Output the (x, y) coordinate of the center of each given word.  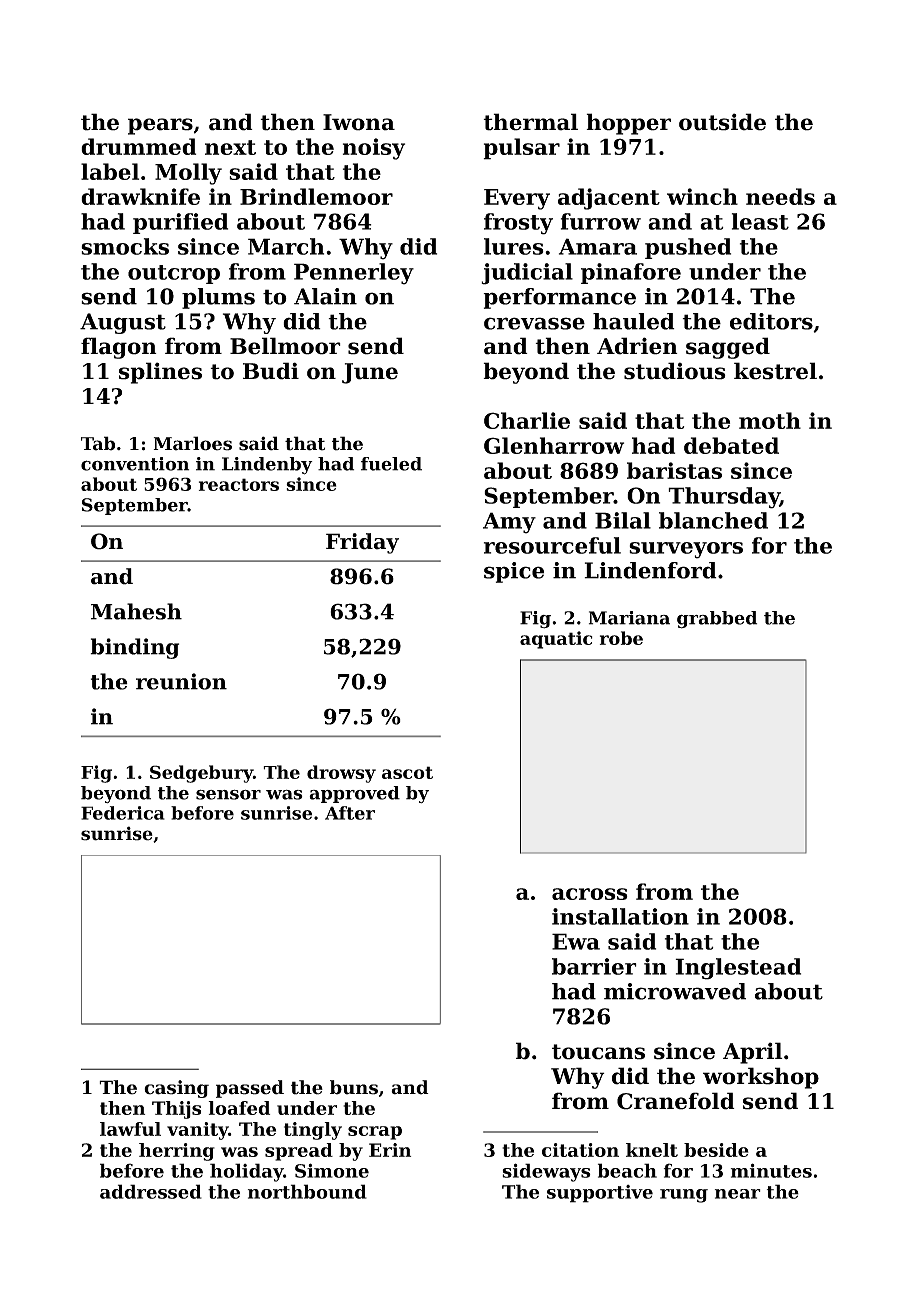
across (590, 894)
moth (770, 420)
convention (135, 464)
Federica (123, 813)
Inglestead (738, 969)
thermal (530, 122)
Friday (362, 543)
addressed (151, 1191)
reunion (181, 681)
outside (722, 122)
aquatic (556, 640)
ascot (407, 772)
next (230, 147)
